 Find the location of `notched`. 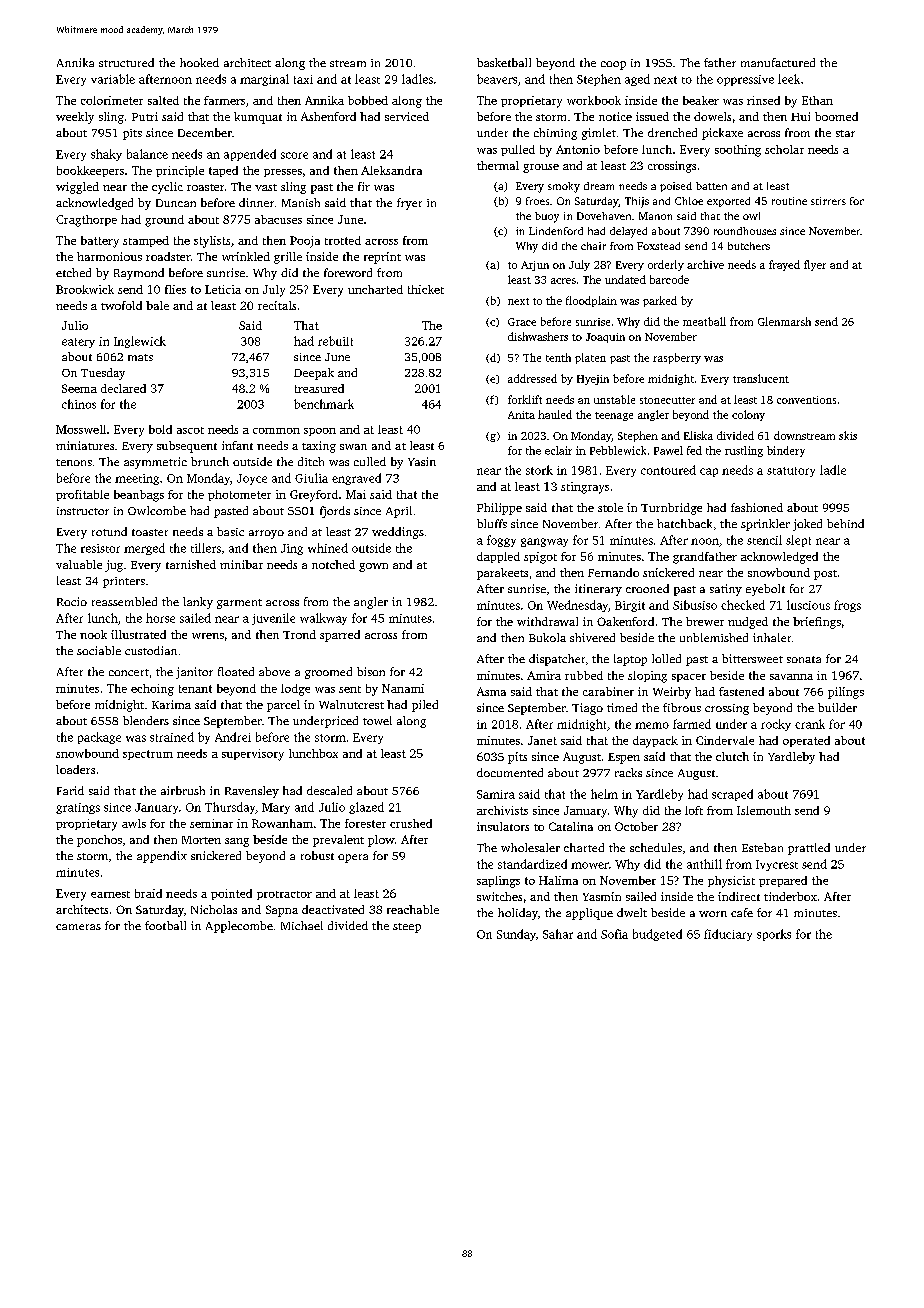

notched is located at coordinates (333, 564).
